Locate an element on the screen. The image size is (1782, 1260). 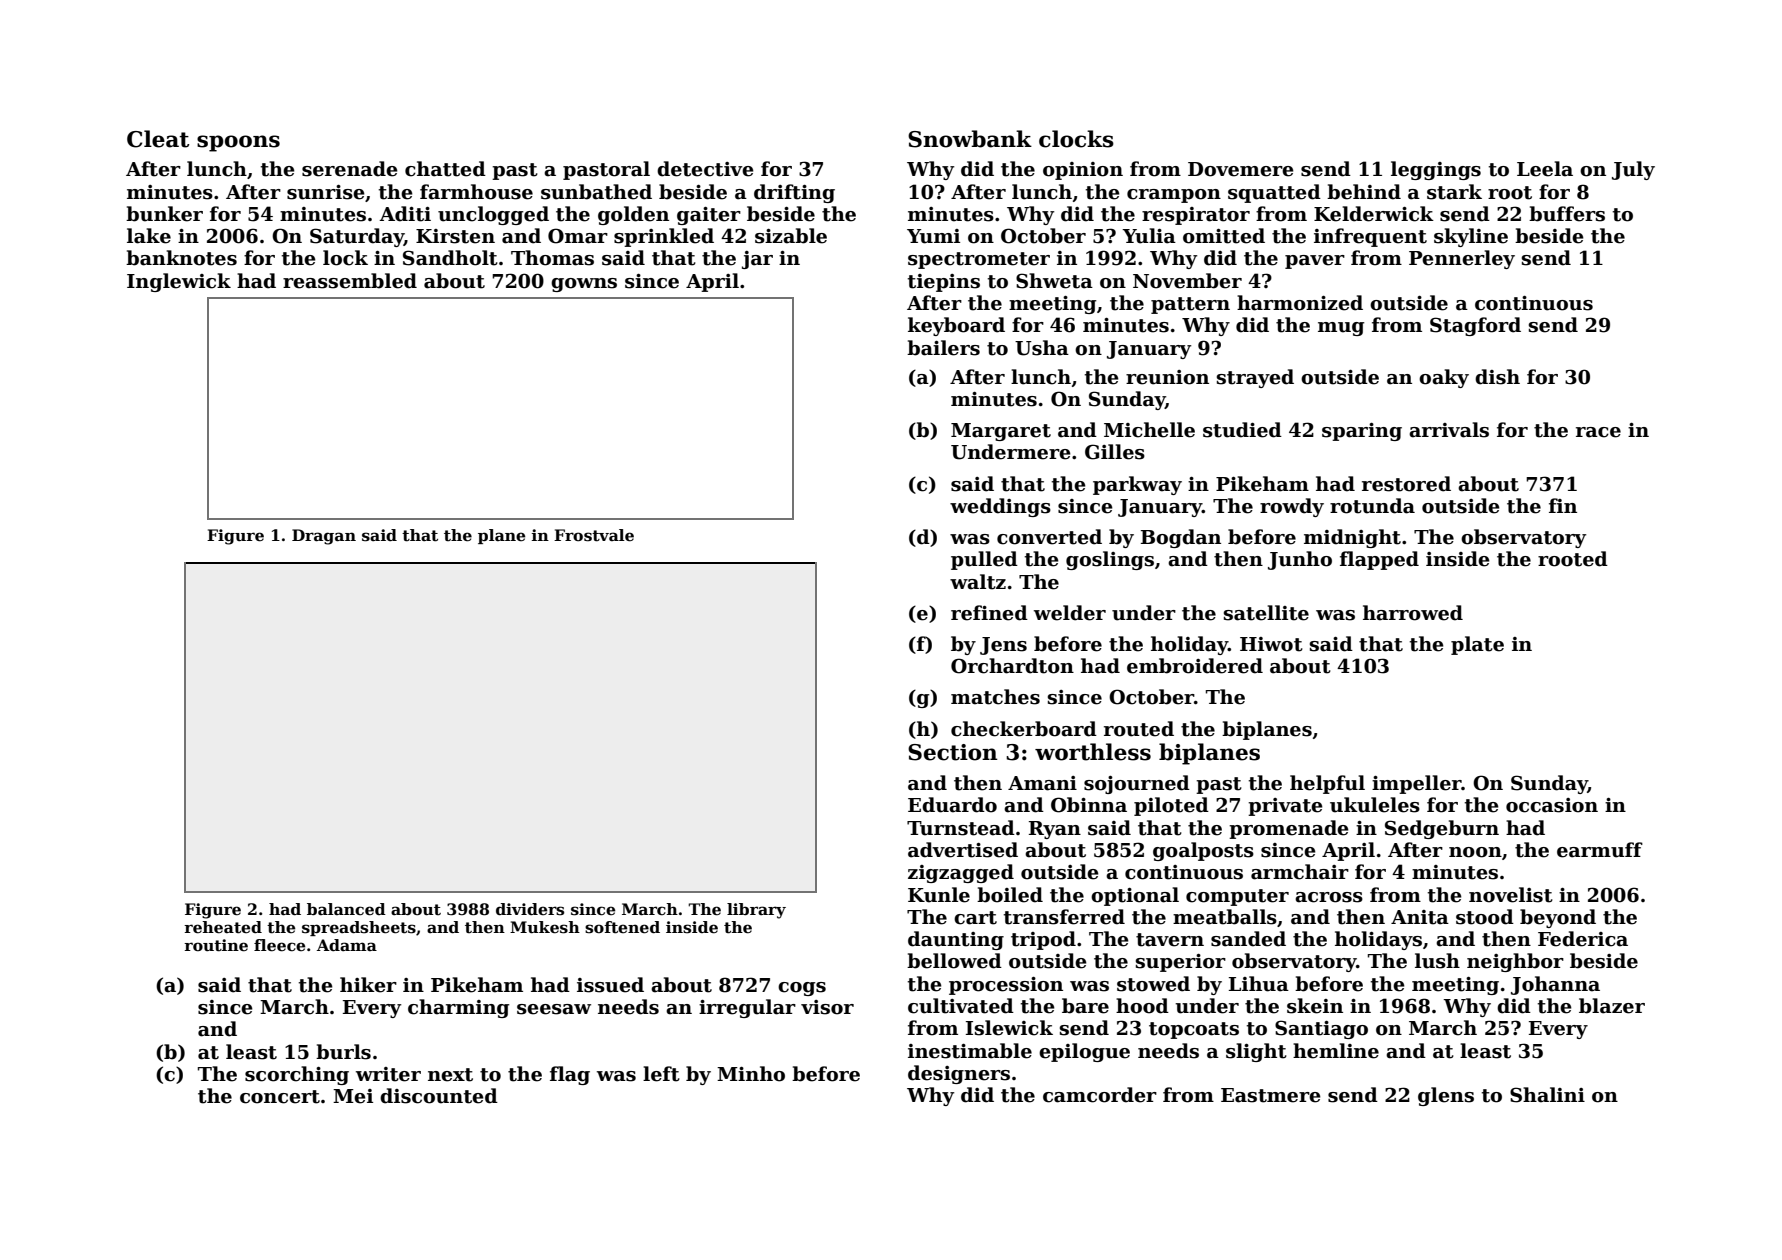
dish is located at coordinates (1497, 377).
